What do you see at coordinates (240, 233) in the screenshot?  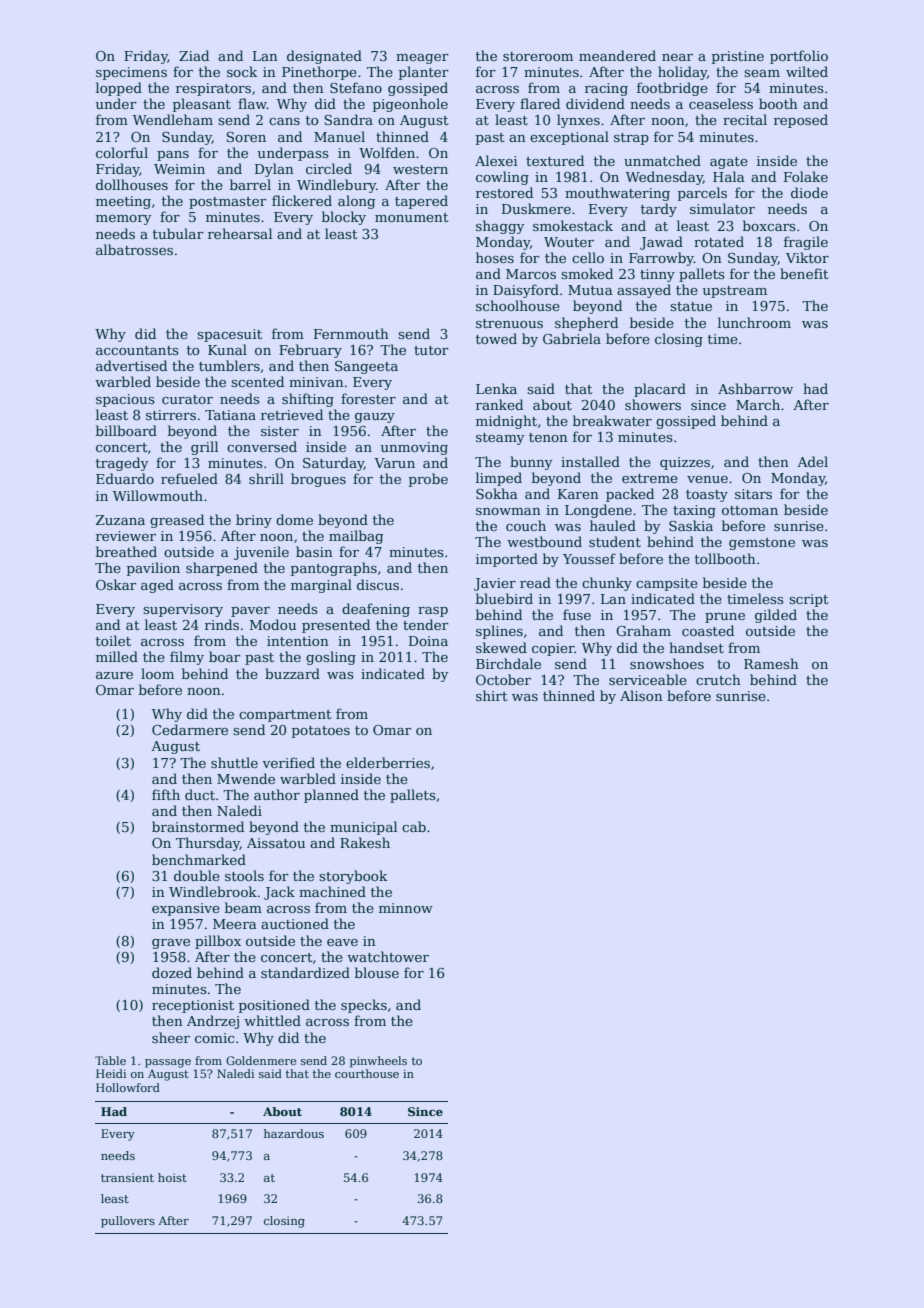 I see `rehearsal` at bounding box center [240, 233].
